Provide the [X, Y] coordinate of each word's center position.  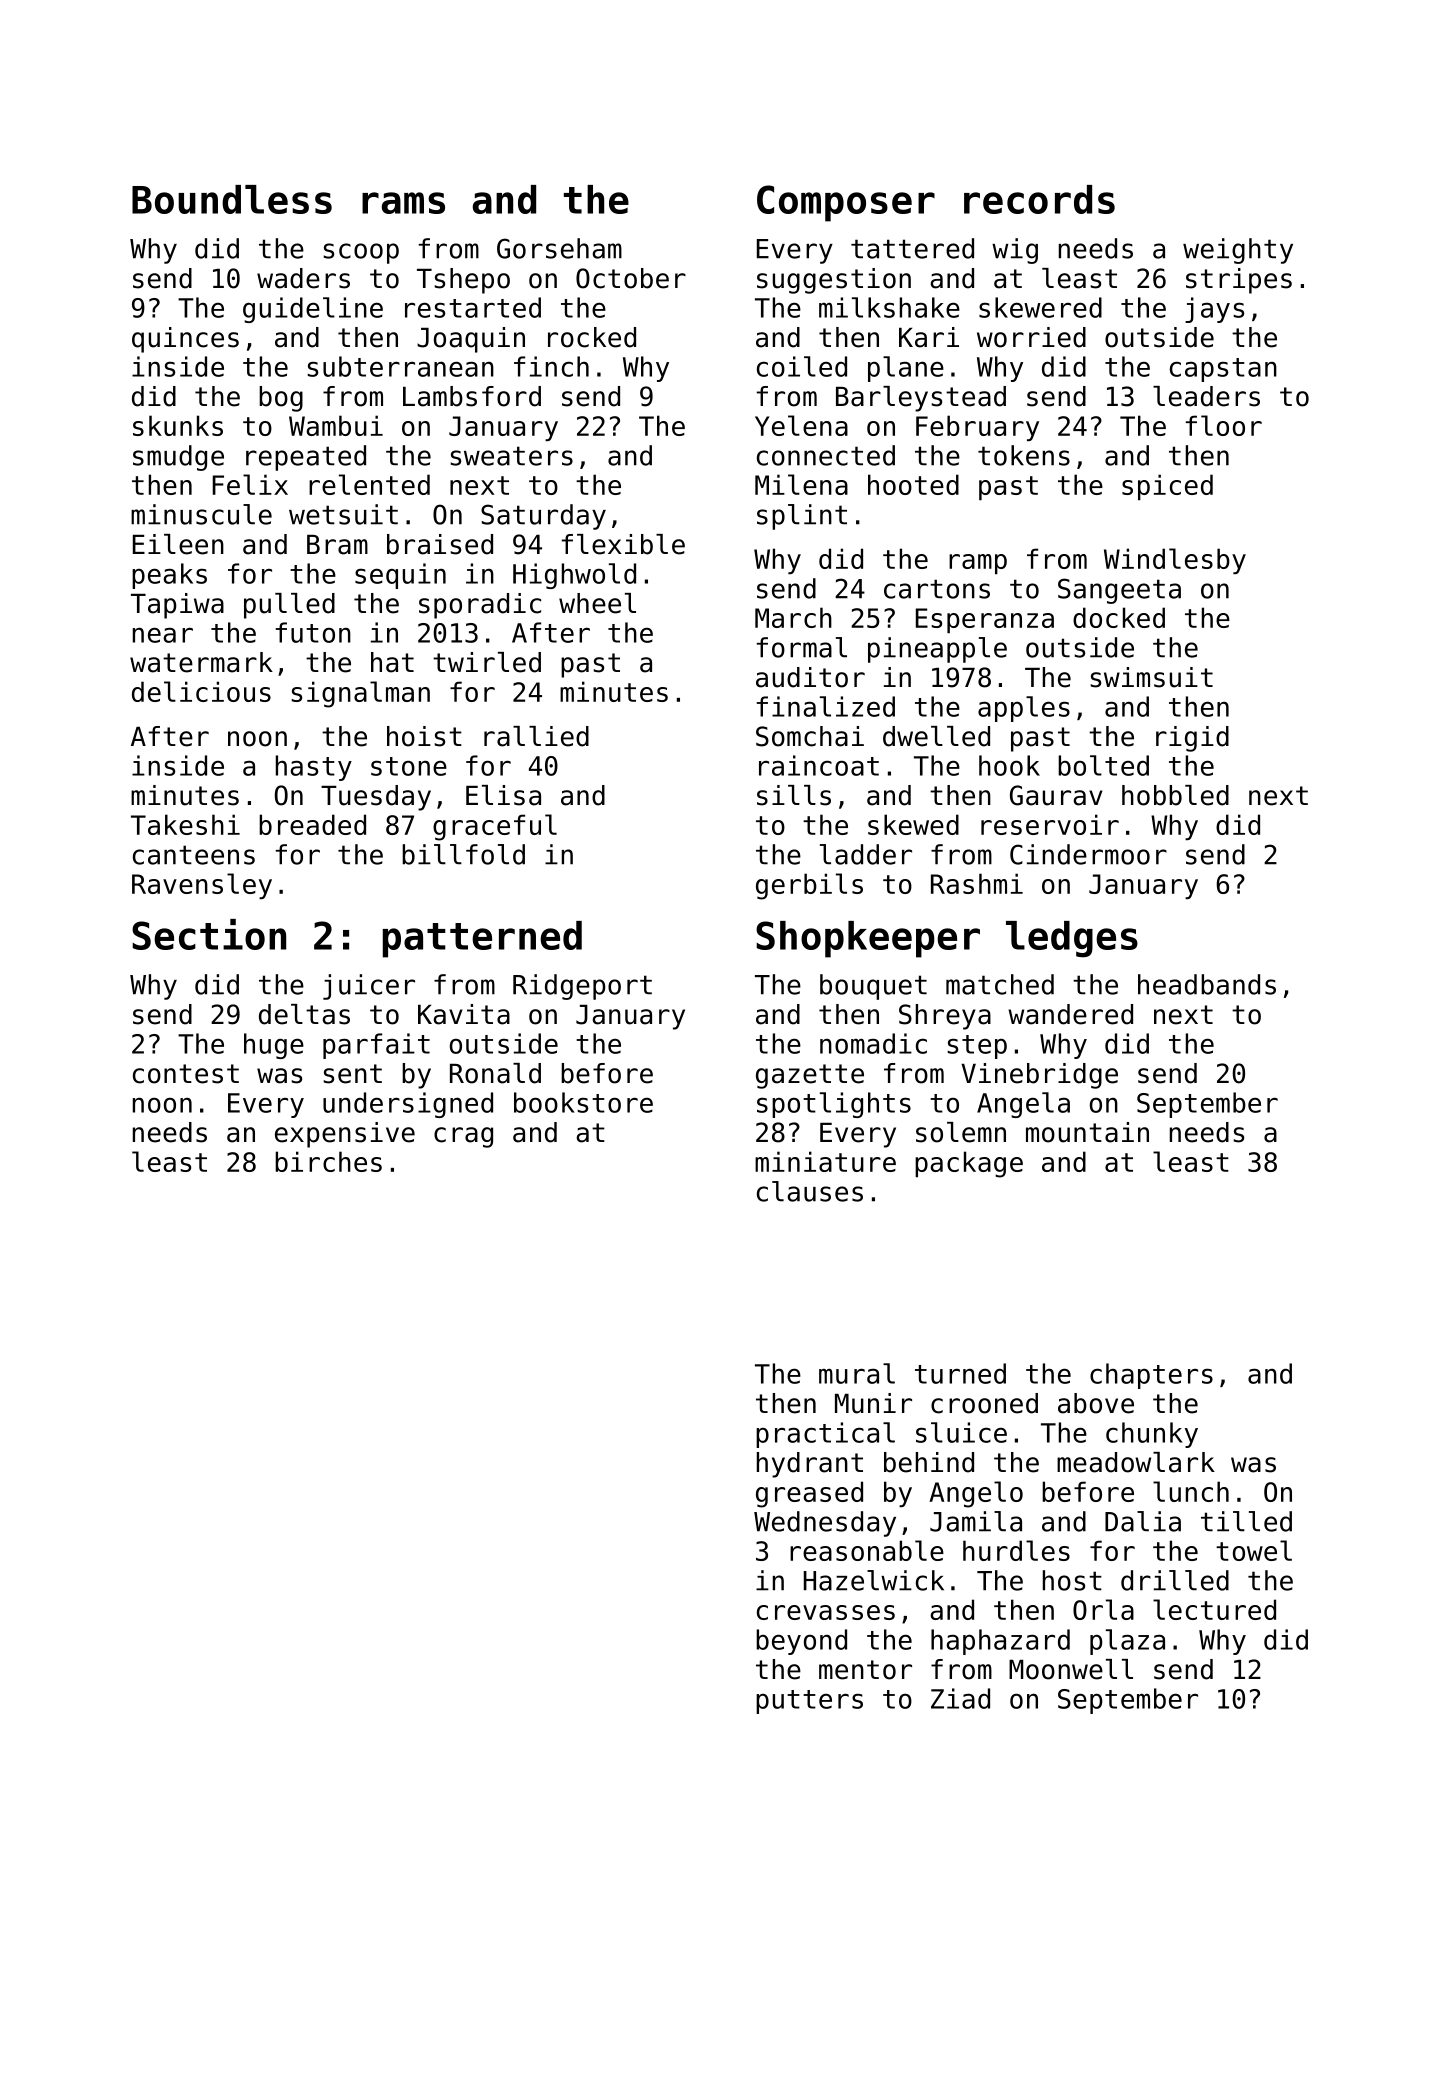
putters [809, 1702]
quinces [185, 340]
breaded [312, 824]
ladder [866, 854]
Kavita [464, 1014]
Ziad [960, 1698]
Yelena [801, 425]
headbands [1207, 984]
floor [1224, 425]
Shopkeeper [868, 939]
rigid [1192, 739]
